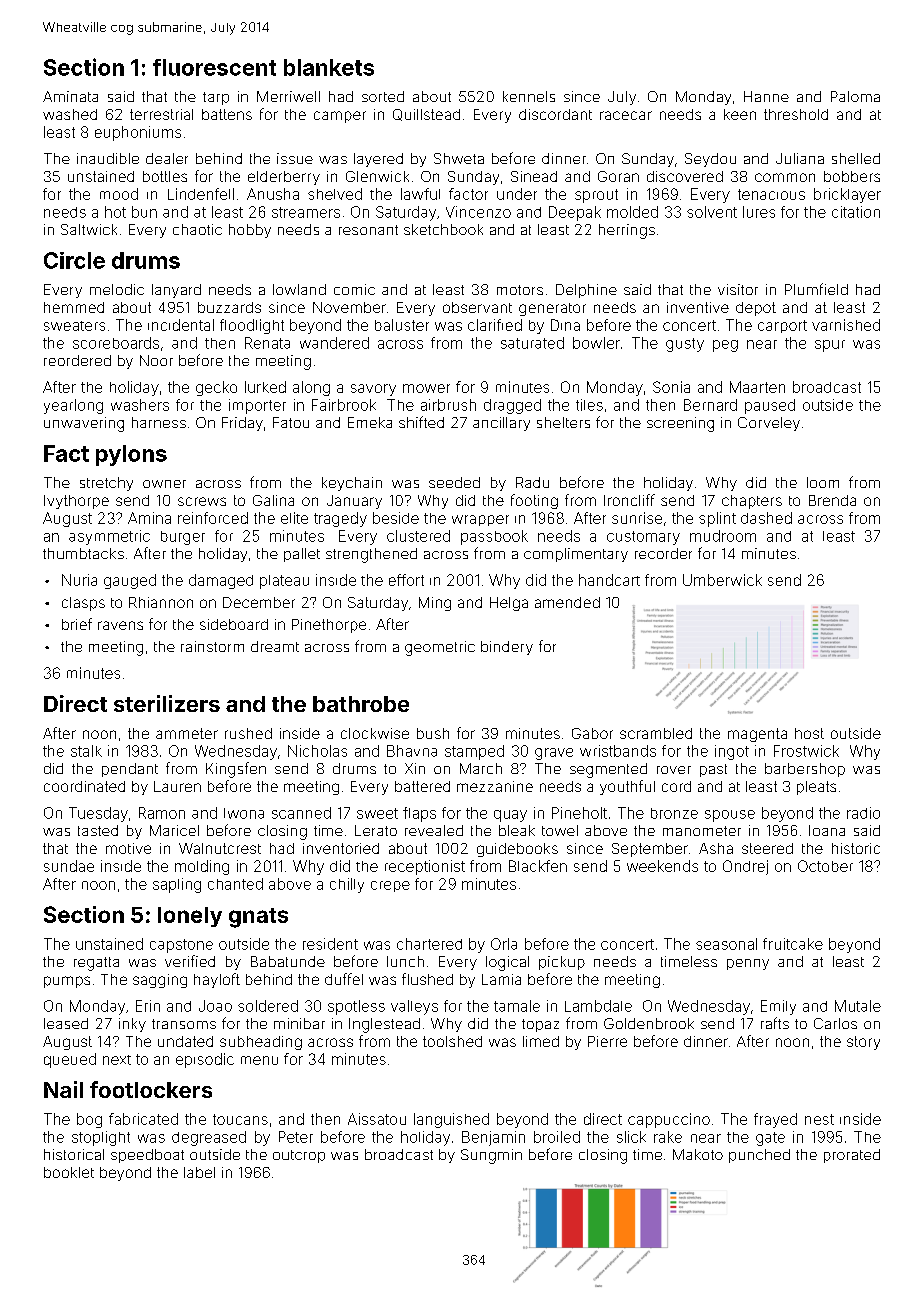 Image resolution: width=924 pixels, height=1308 pixels. What do you see at coordinates (131, 455) in the page?
I see `pylons` at bounding box center [131, 455].
